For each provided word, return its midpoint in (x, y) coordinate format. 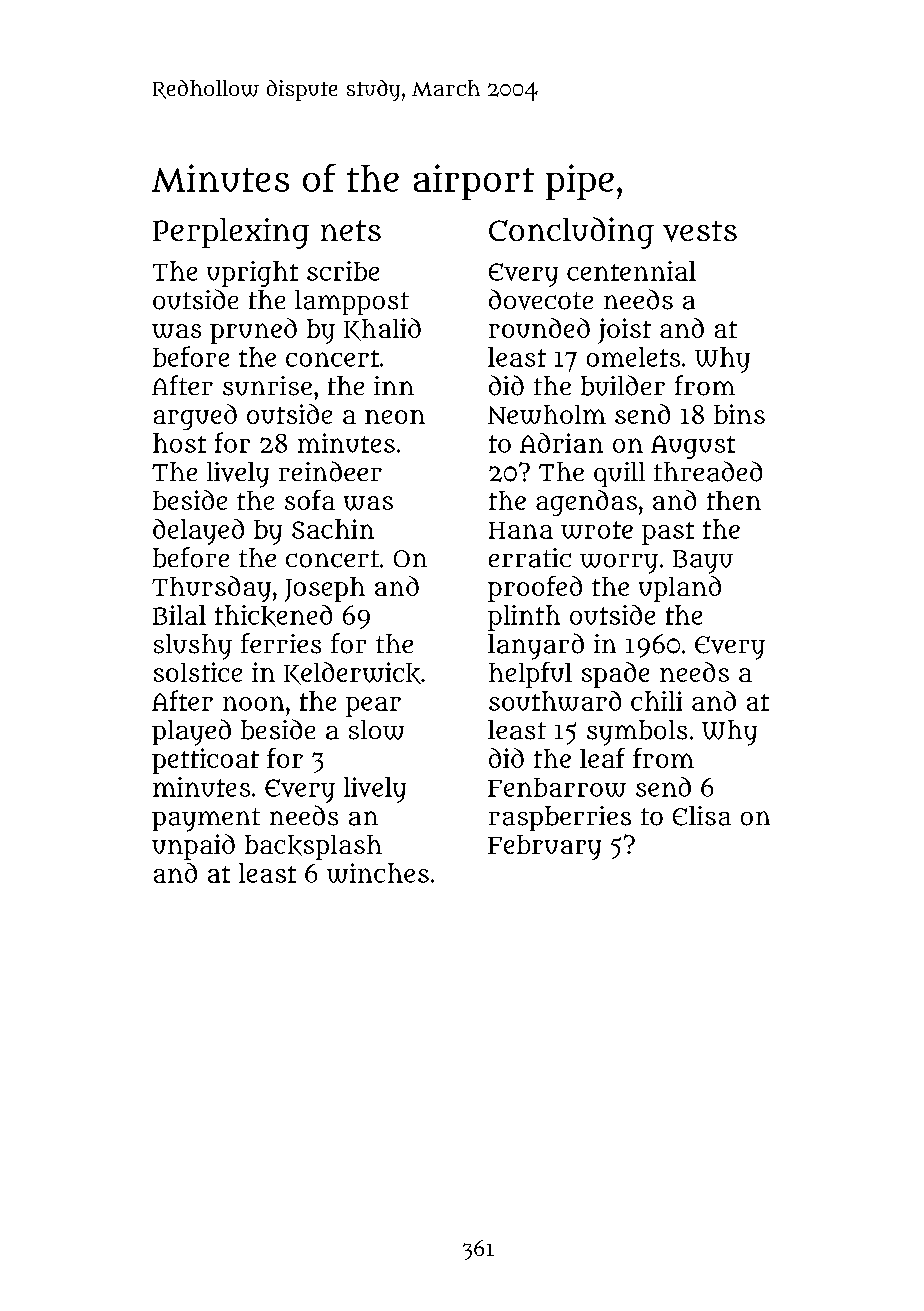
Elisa (702, 816)
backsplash (313, 847)
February (544, 847)
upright (252, 274)
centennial (631, 271)
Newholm (547, 414)
